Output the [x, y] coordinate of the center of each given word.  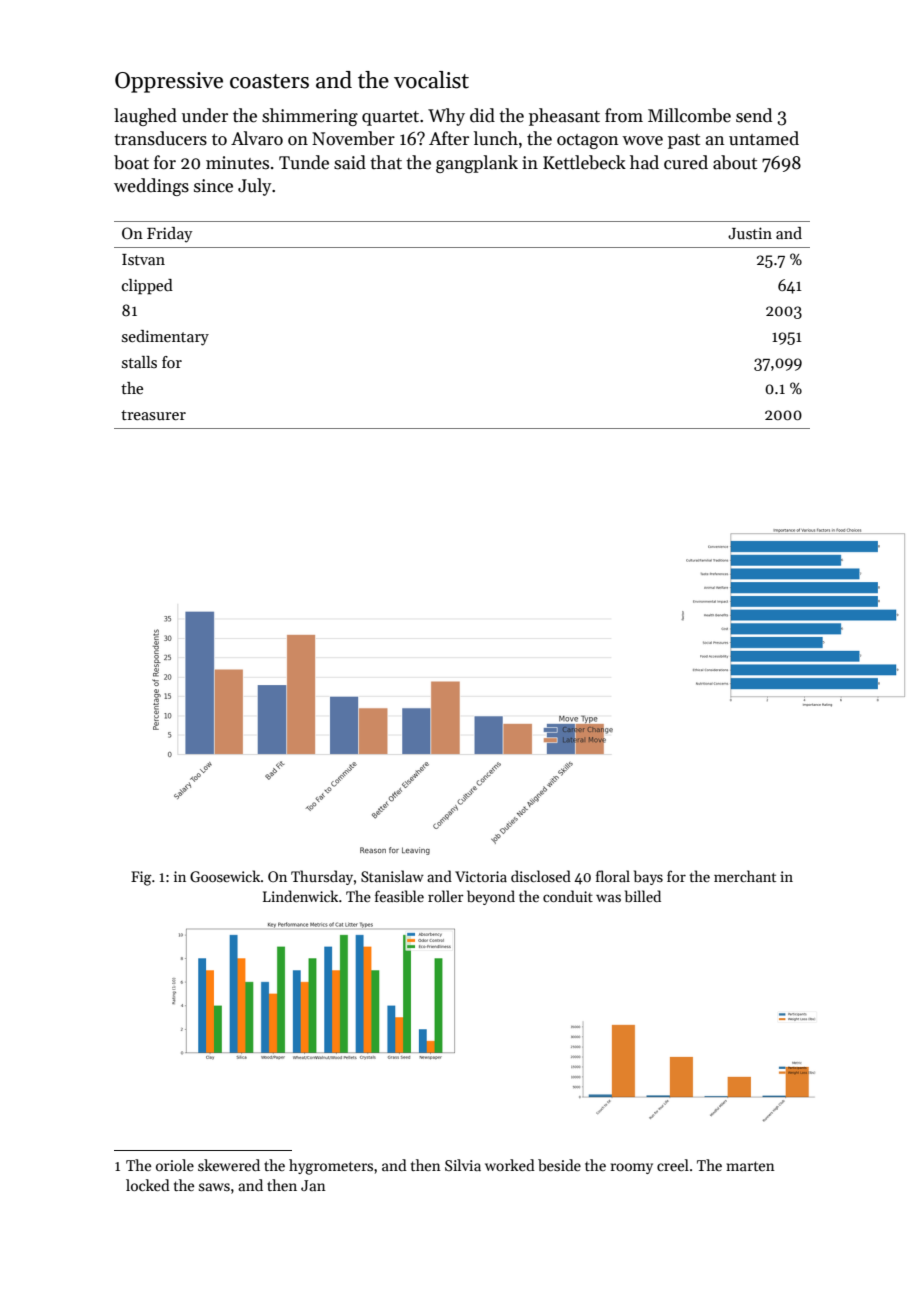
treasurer [153, 415]
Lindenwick [300, 896]
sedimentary [165, 338]
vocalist [431, 80]
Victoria [481, 876]
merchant [745, 876]
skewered [229, 1165]
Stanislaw [392, 876]
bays [648, 877]
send [754, 115]
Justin [750, 233]
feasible [399, 896]
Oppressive [169, 82]
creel [673, 1165]
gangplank [477, 164]
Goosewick [225, 876]
